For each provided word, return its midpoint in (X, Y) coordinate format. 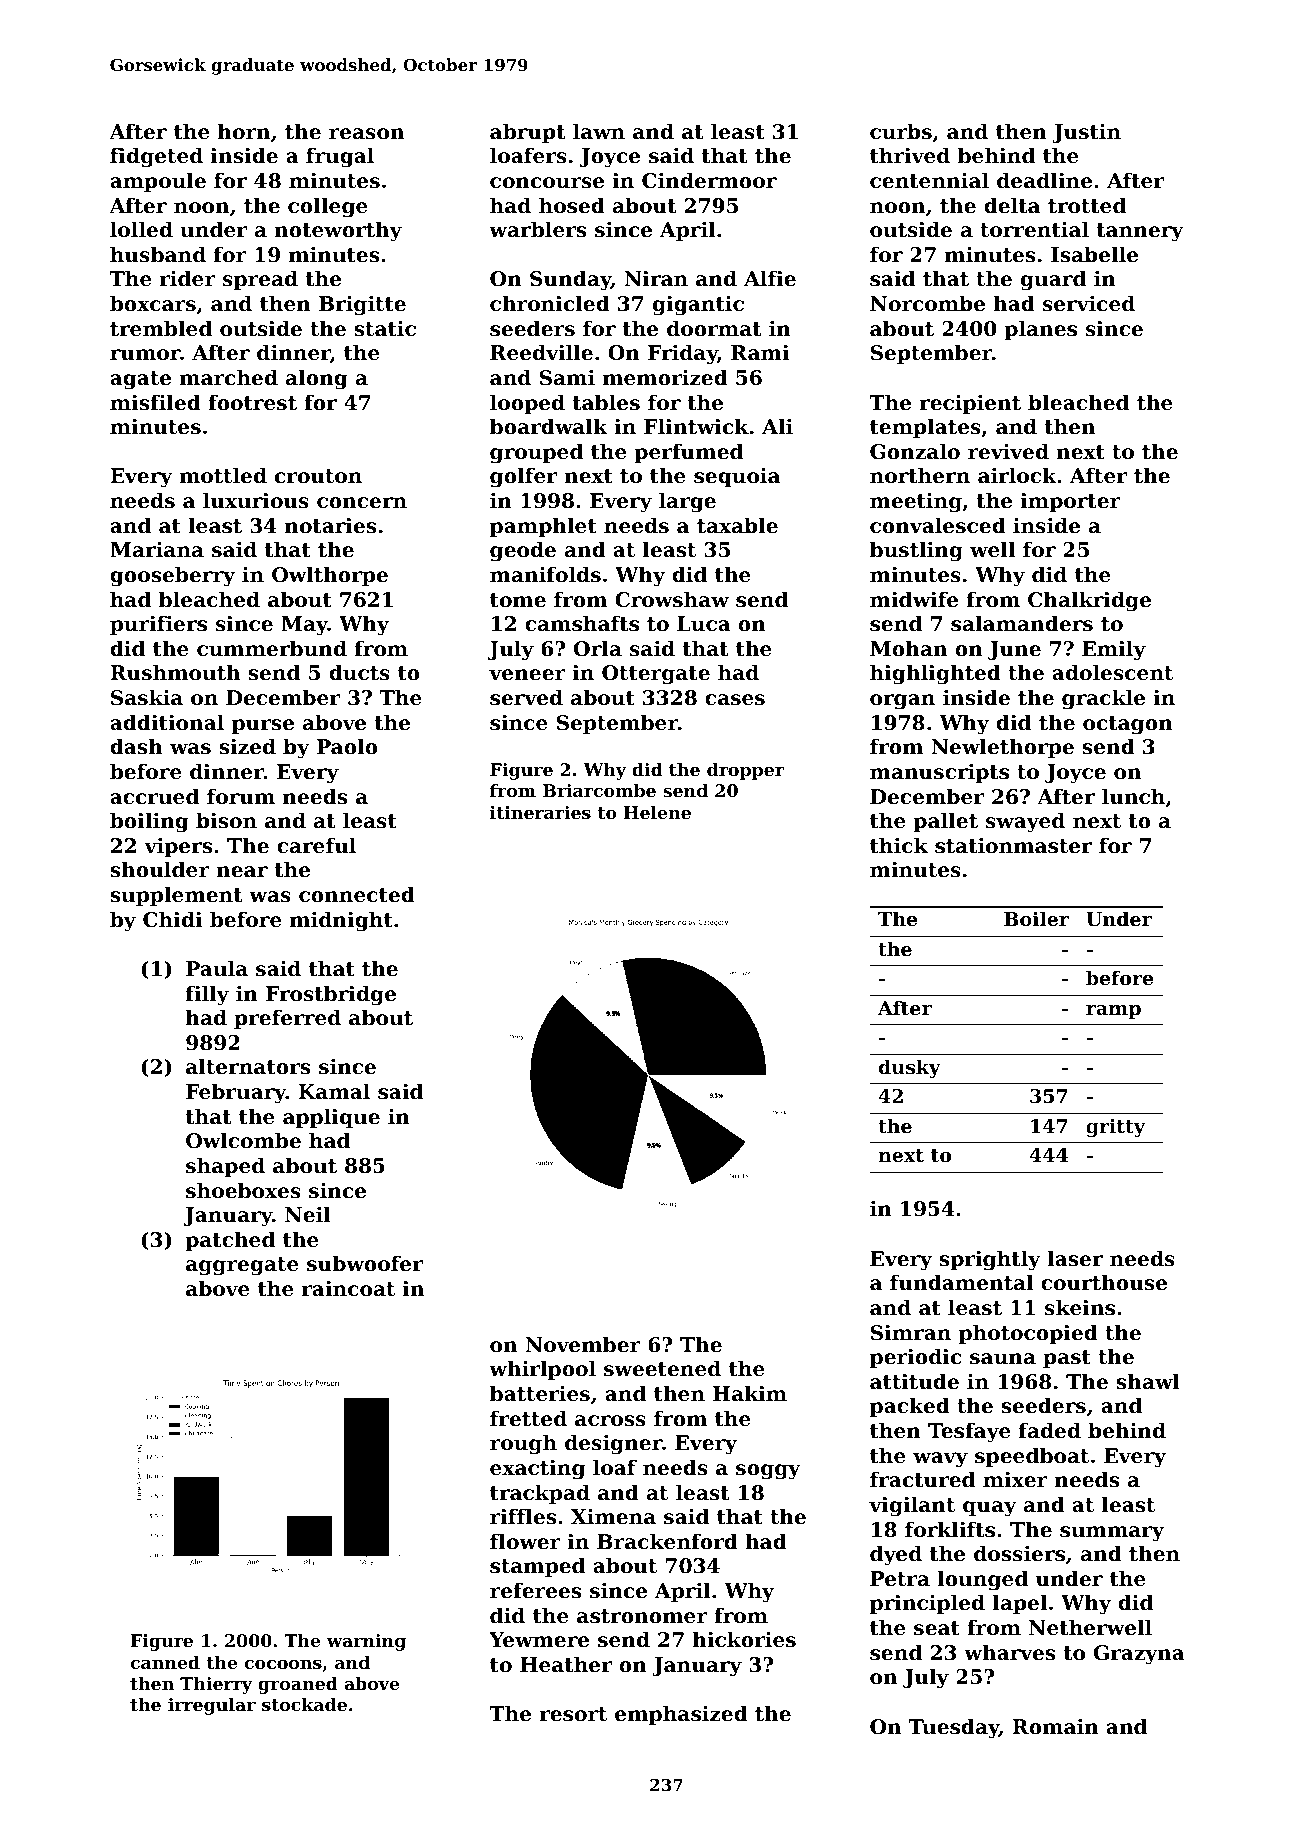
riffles (523, 1516)
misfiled (155, 402)
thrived (910, 155)
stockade (304, 1704)
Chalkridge (1089, 601)
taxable (737, 525)
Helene (657, 812)
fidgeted (156, 157)
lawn (599, 131)
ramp (1113, 1012)
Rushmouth (175, 672)
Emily (1114, 650)
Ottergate (656, 675)
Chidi (172, 919)
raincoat (348, 1288)
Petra (900, 1579)
